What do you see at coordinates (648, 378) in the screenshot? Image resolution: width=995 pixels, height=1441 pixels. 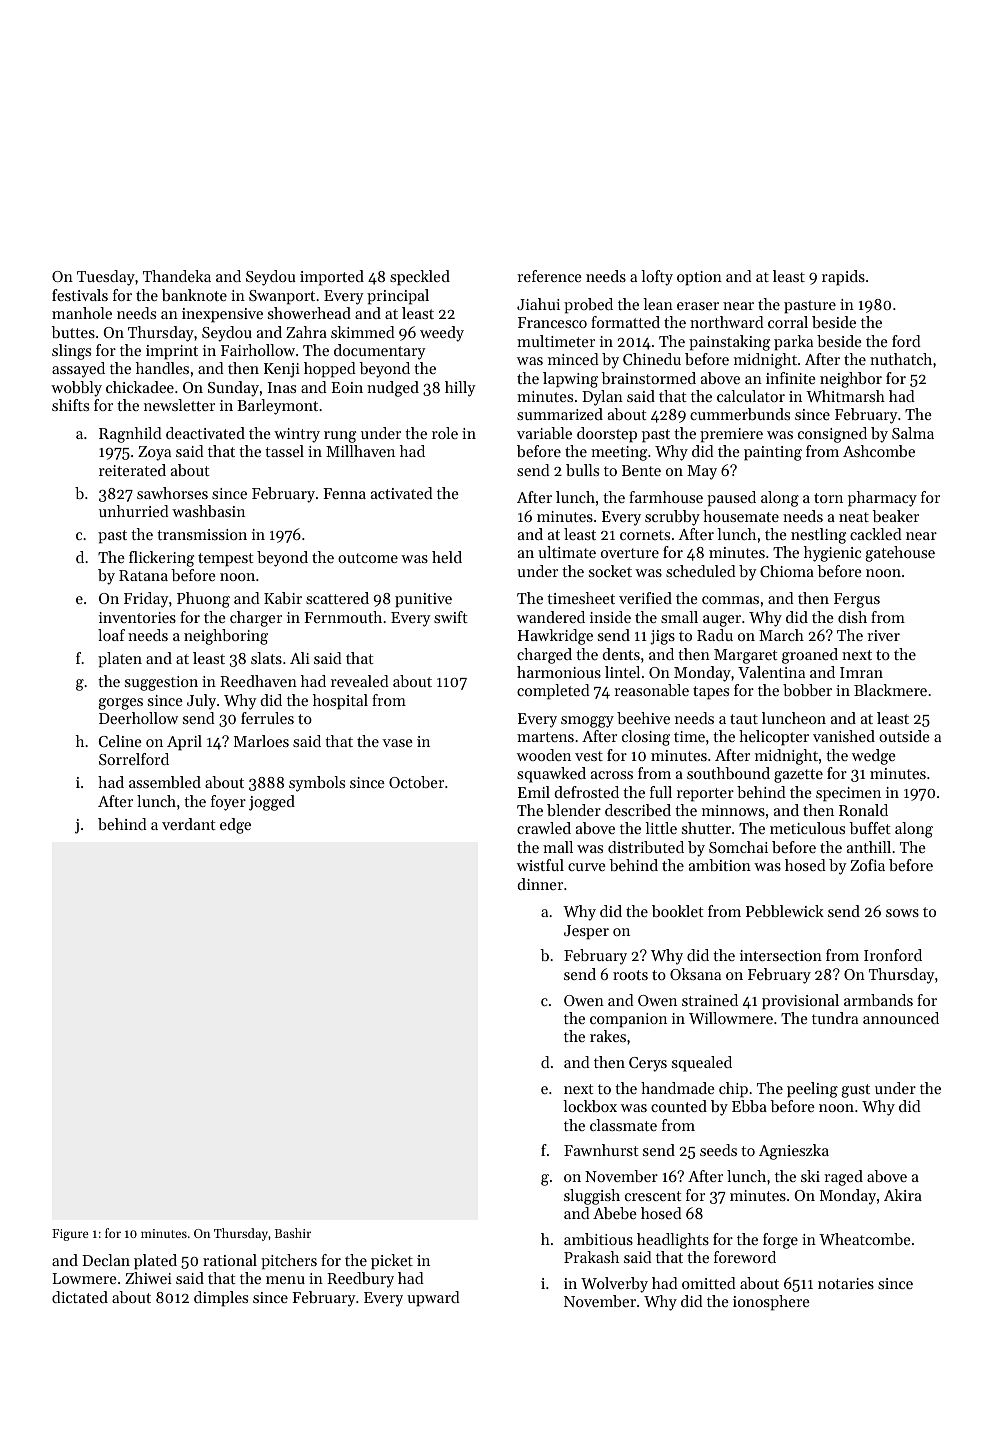 I see `brainstormed` at bounding box center [648, 378].
